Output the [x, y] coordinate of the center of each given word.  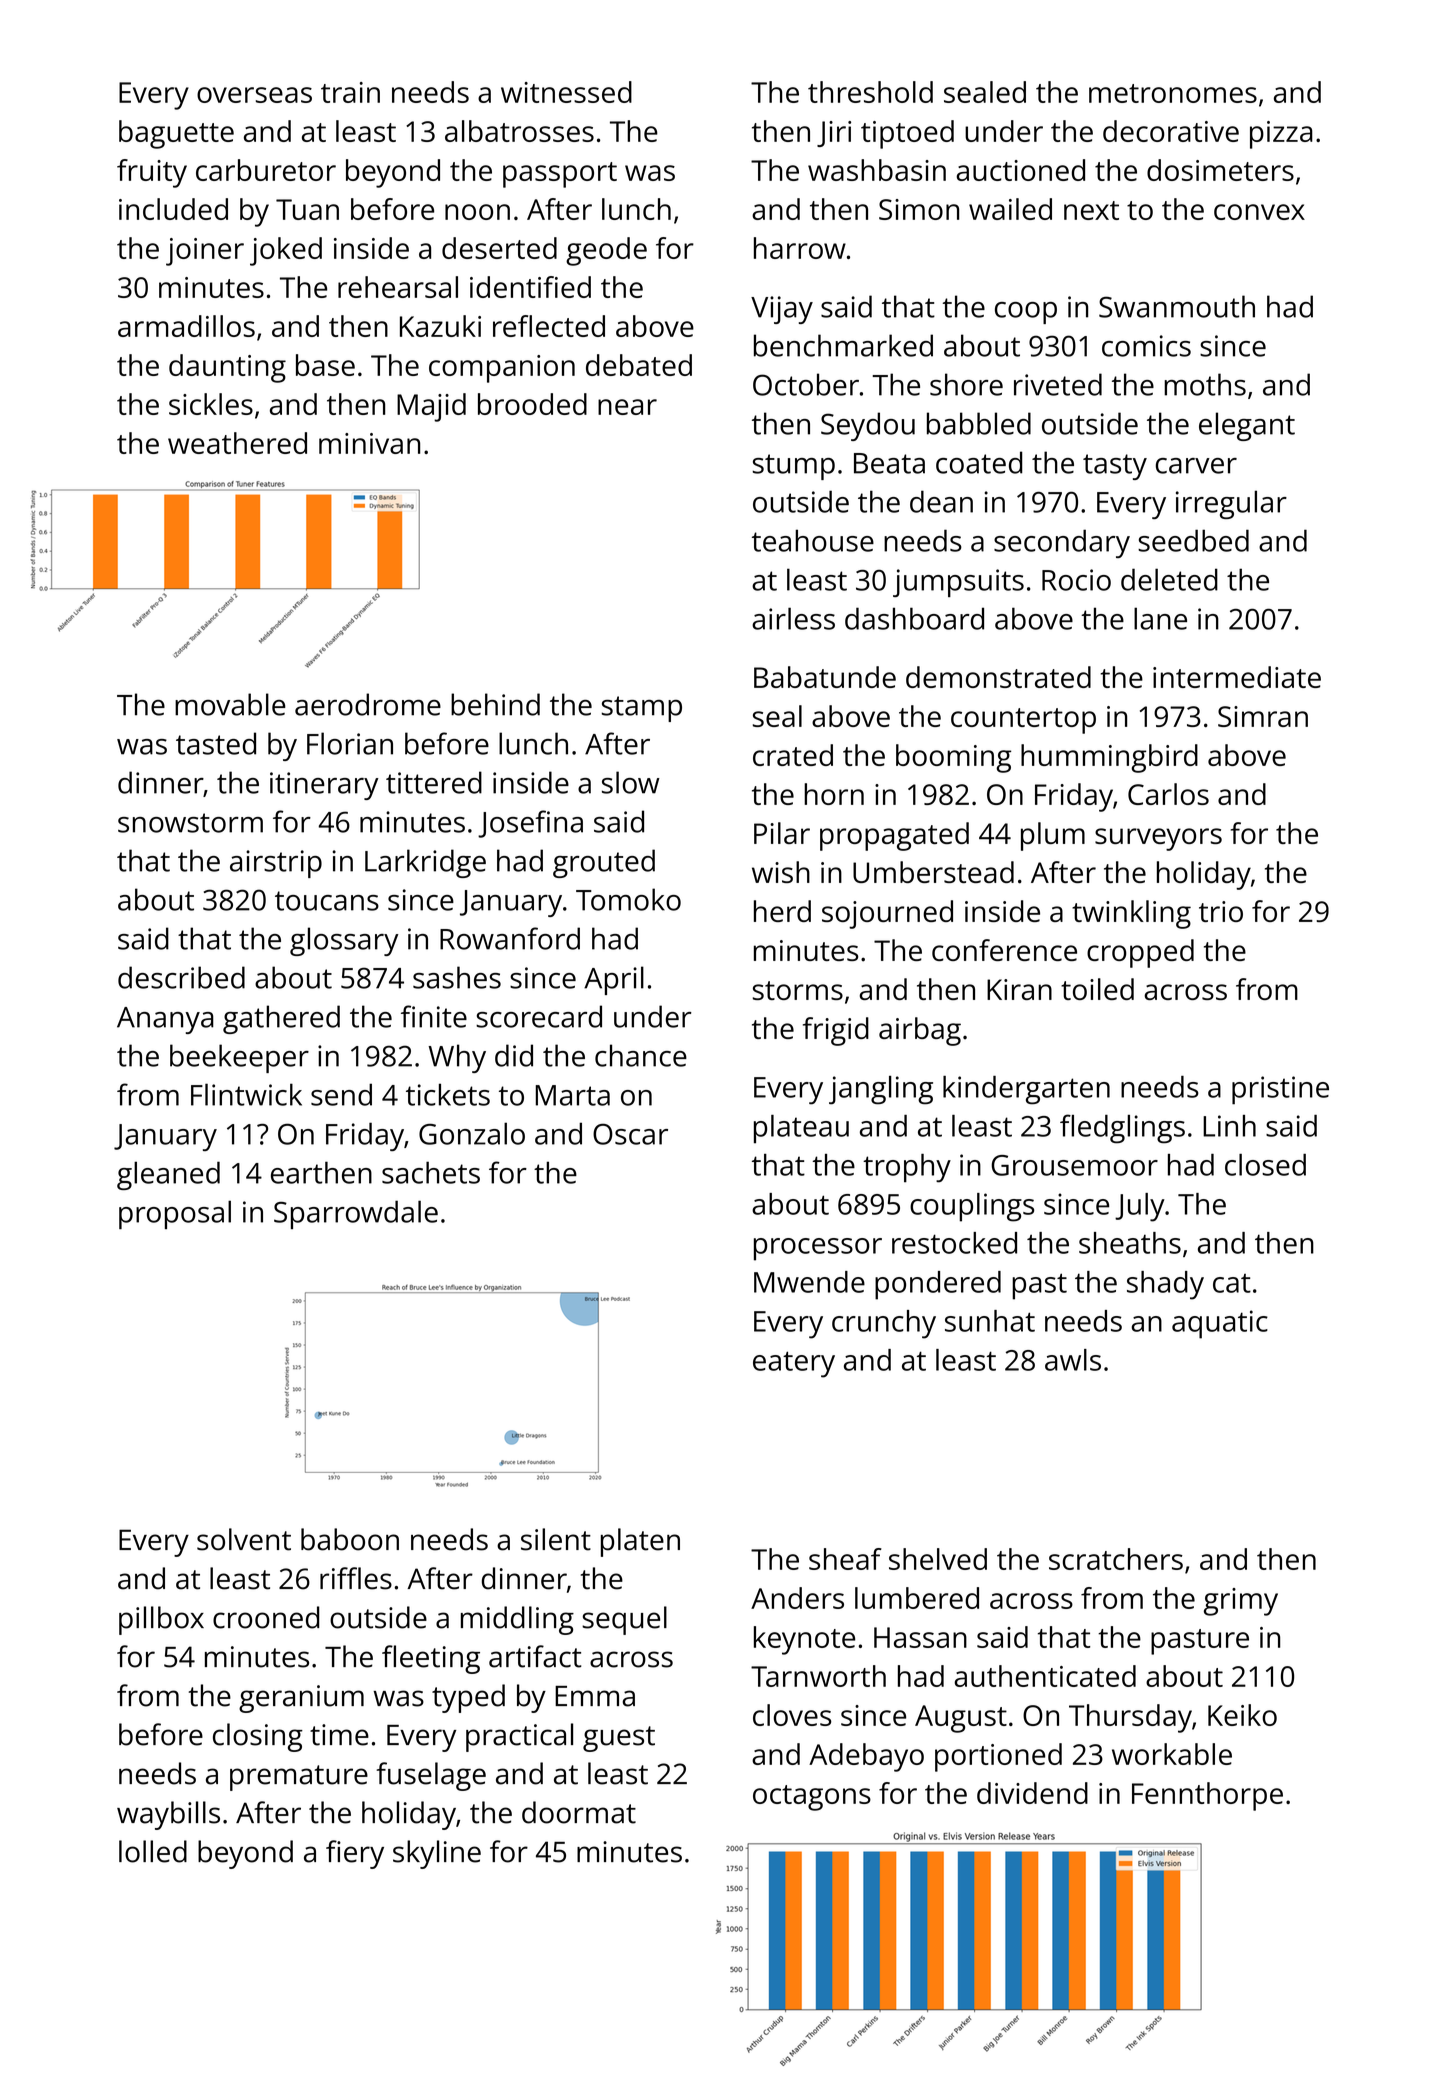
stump [794, 467]
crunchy [884, 1324]
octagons [812, 1798]
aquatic [1220, 1324]
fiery [355, 1854]
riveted [1058, 384]
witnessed [566, 92]
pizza [1281, 135]
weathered [237, 443]
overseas [254, 95]
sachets [431, 1172]
